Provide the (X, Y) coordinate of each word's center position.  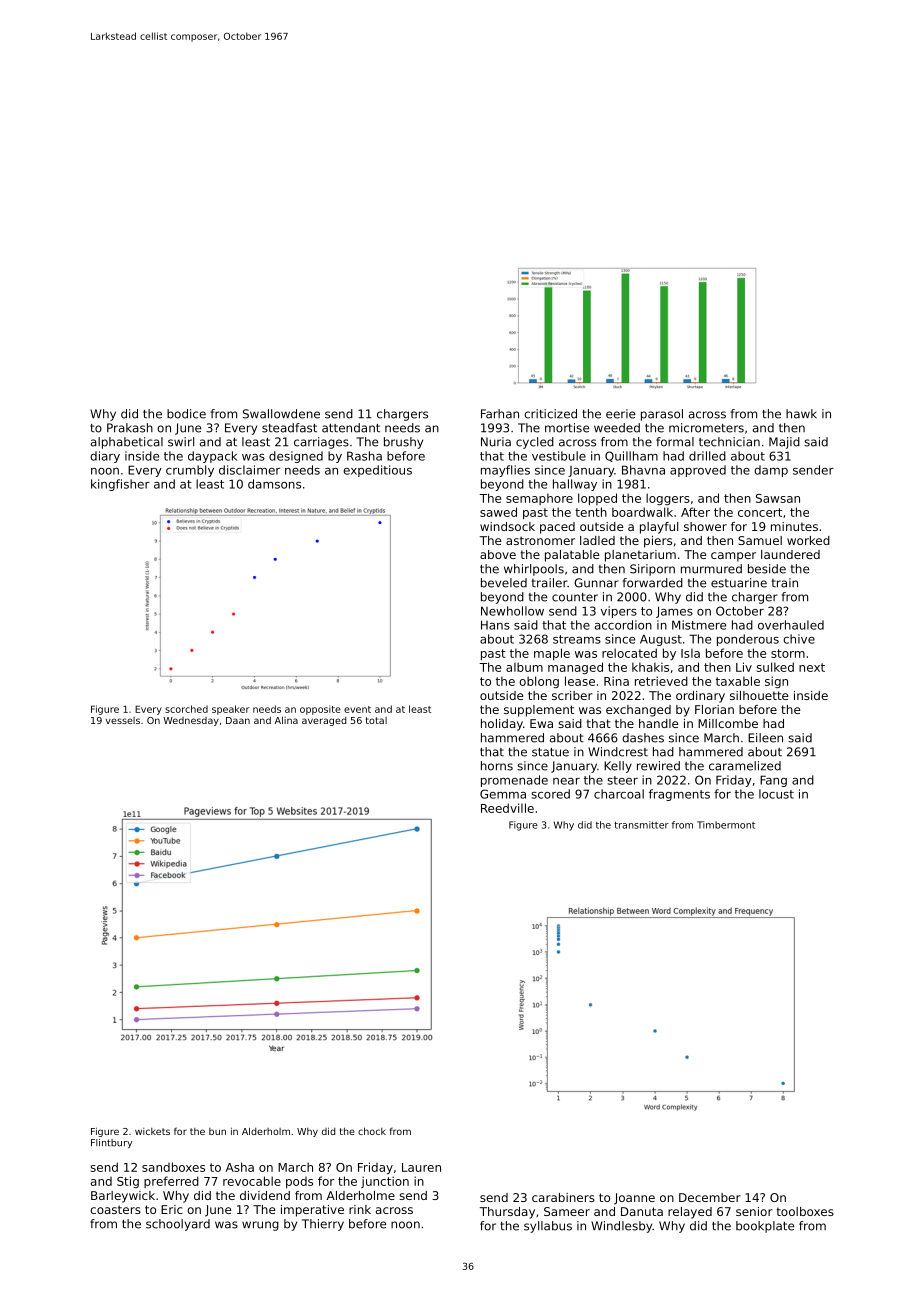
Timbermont (726, 825)
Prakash (130, 428)
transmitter (641, 825)
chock (372, 1131)
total (376, 720)
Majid (784, 443)
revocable (252, 1181)
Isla (690, 653)
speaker (231, 710)
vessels (123, 720)
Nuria (496, 442)
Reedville (507, 808)
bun (217, 1131)
